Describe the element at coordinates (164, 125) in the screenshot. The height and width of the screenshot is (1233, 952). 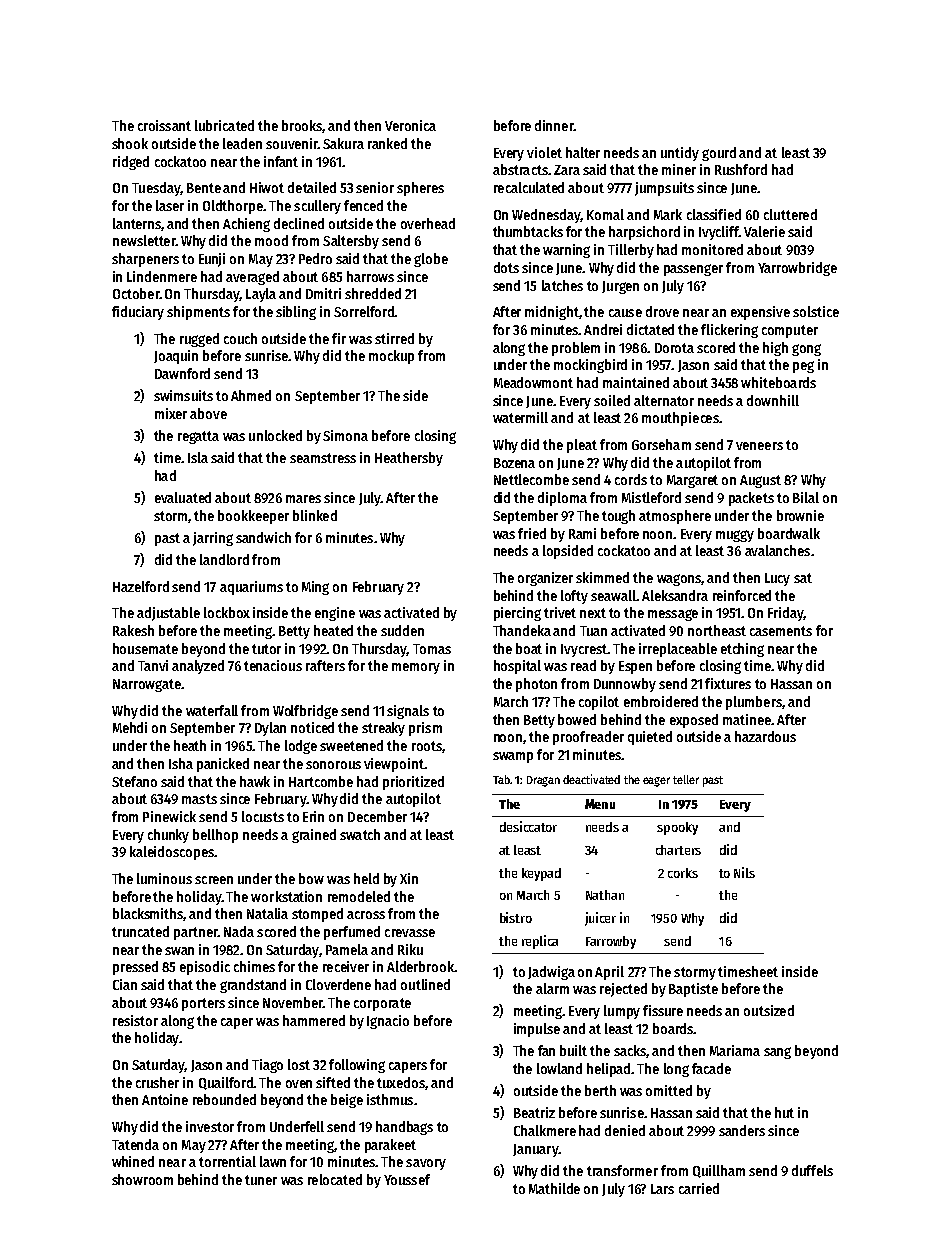
I see `croissant` at that location.
